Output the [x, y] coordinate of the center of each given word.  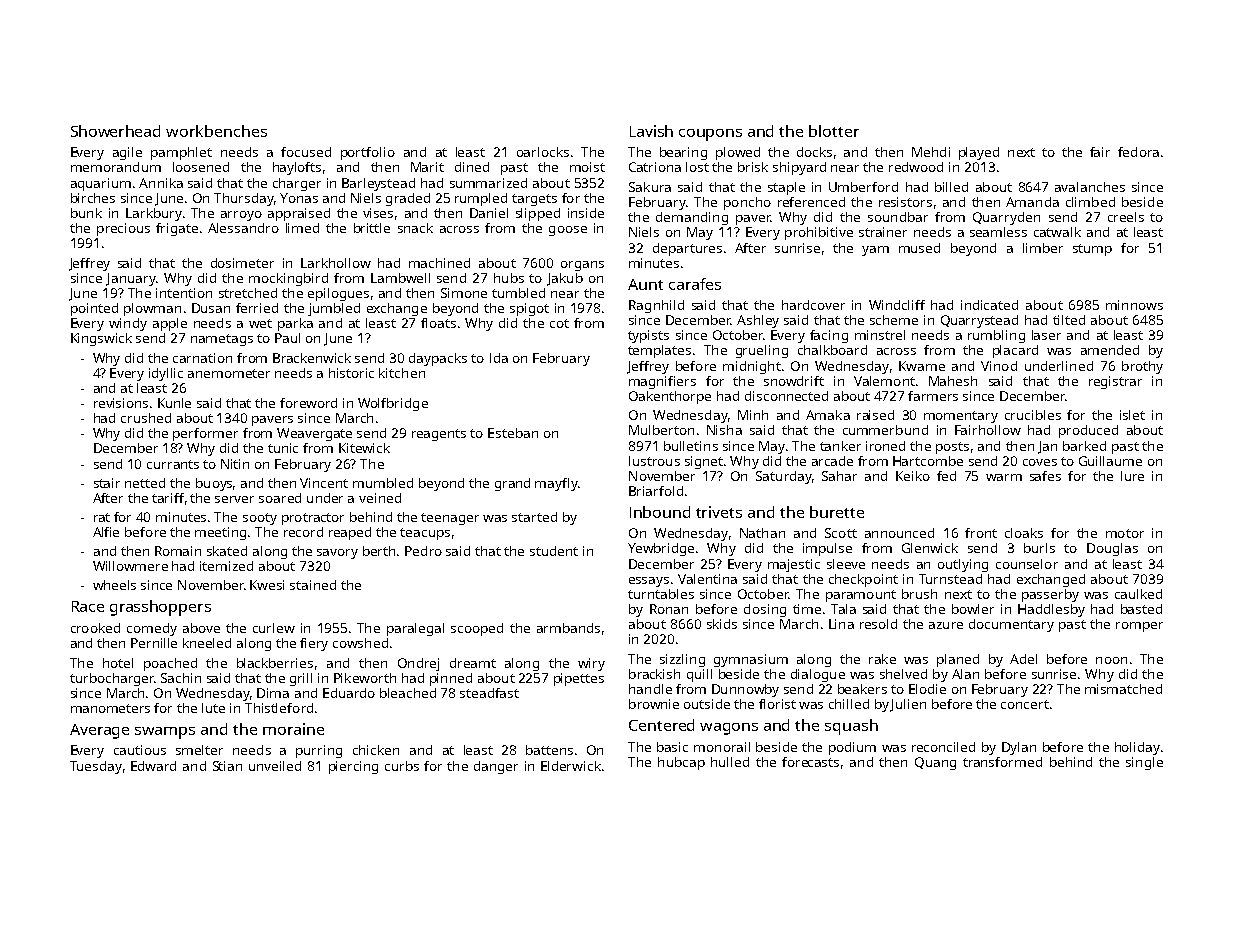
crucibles [1033, 415]
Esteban [513, 433]
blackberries [275, 663]
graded [408, 199]
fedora [1138, 152]
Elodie [927, 689]
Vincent [324, 483]
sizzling [682, 660]
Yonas [299, 198]
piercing [353, 767]
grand [512, 484]
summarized [488, 183]
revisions [121, 403]
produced [1088, 431]
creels [1126, 217]
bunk [86, 213]
